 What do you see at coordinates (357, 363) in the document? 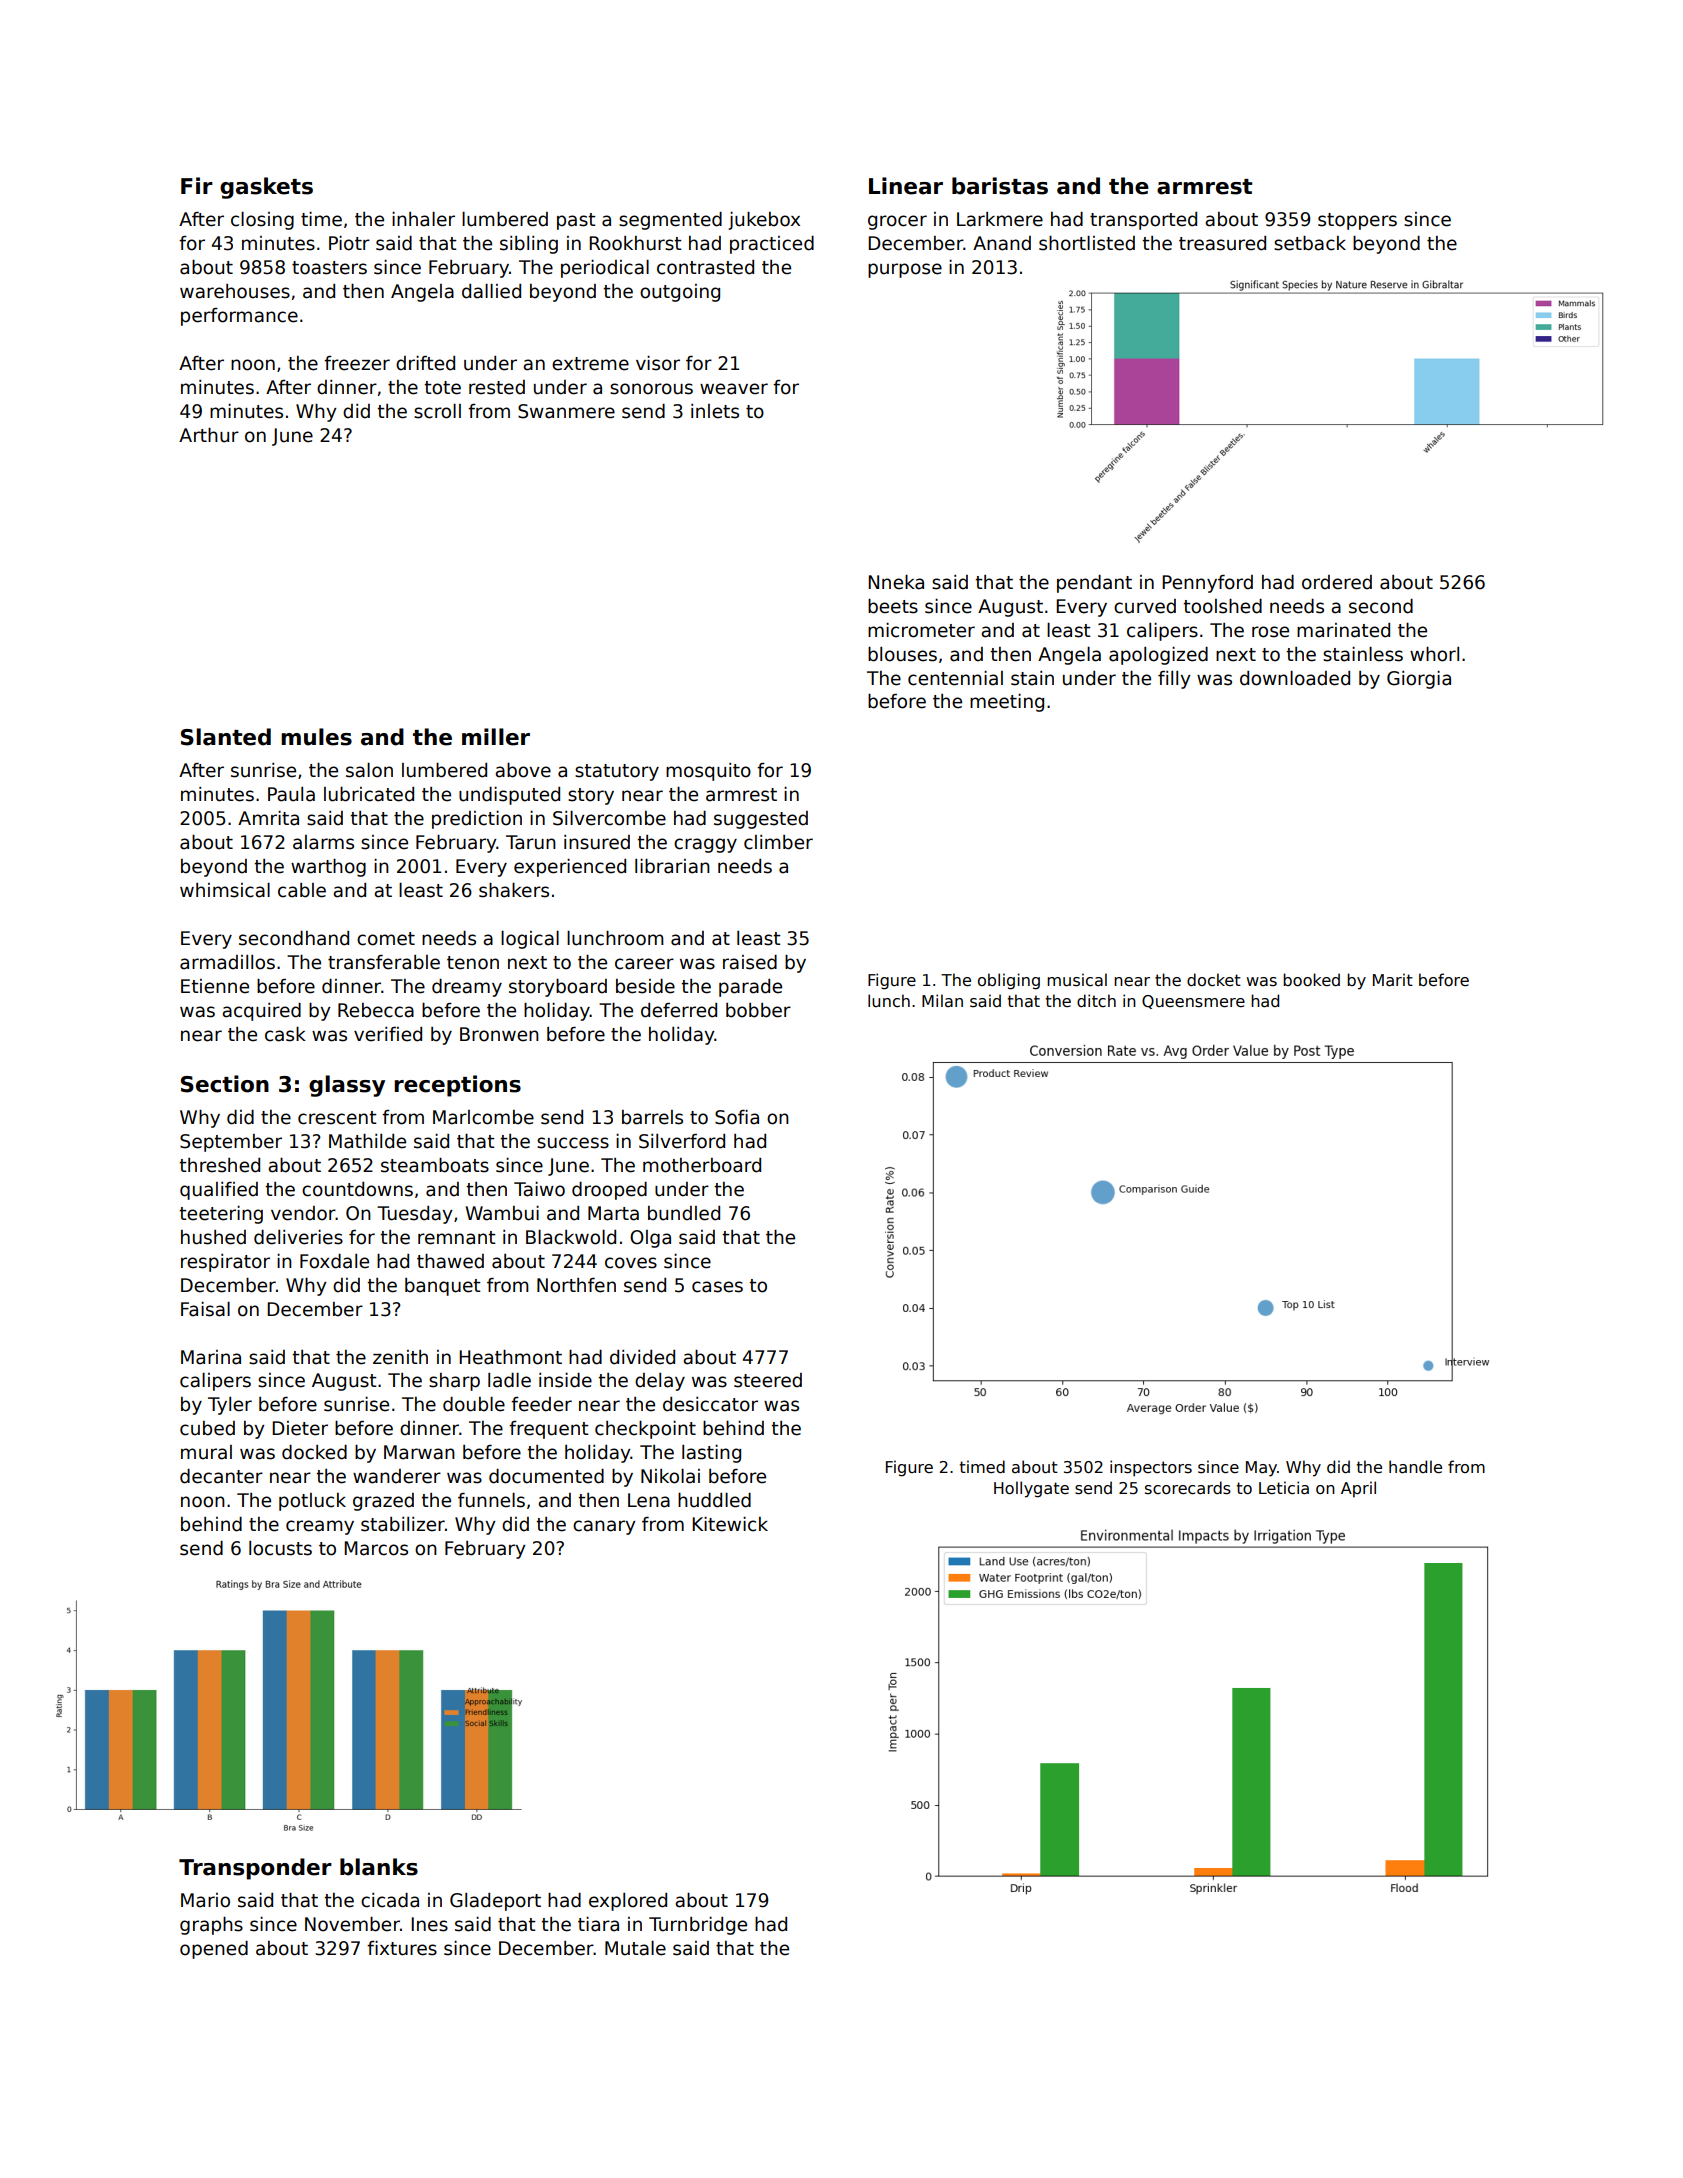
I see `freezer` at bounding box center [357, 363].
